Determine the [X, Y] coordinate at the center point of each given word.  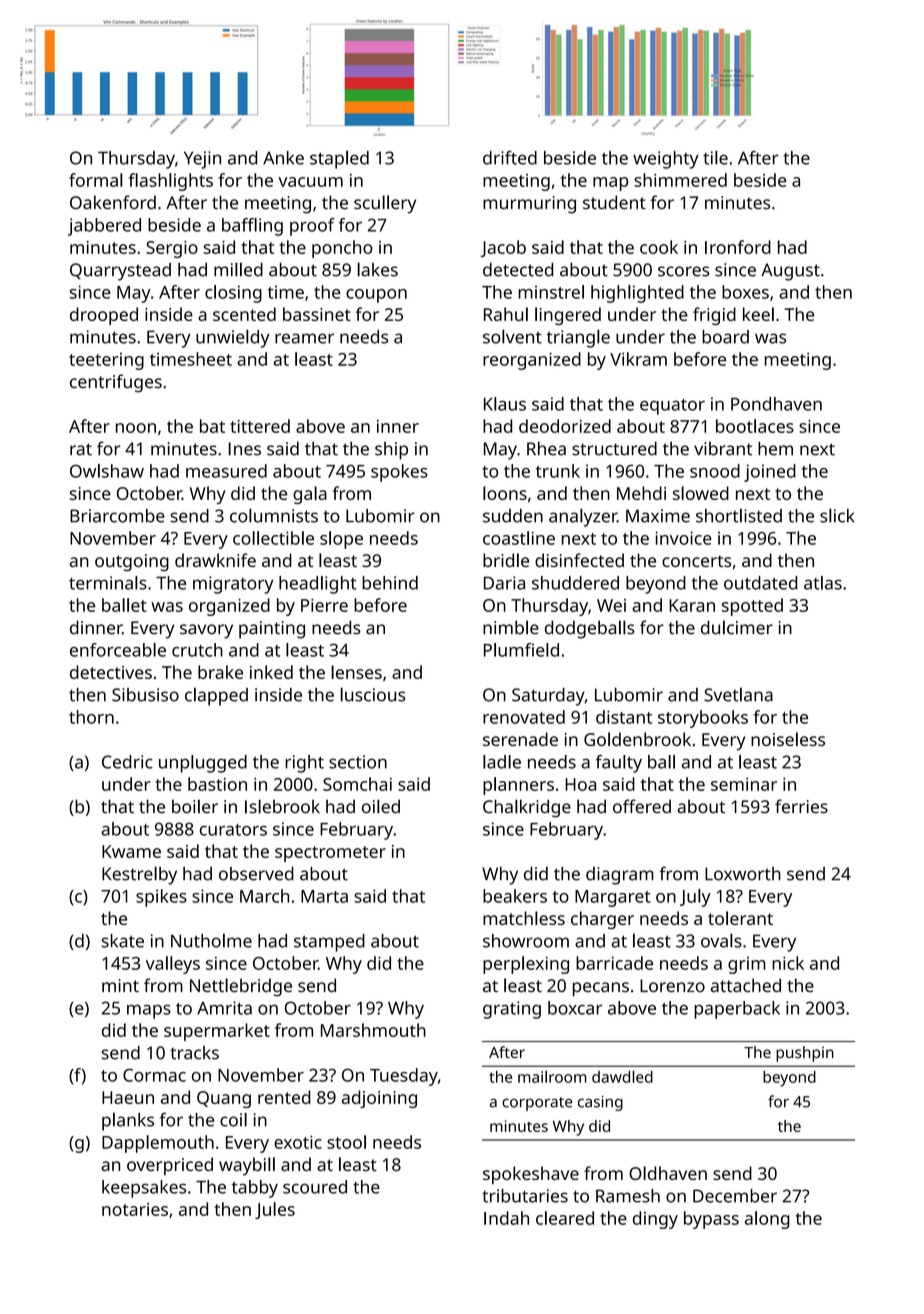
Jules [275, 1210]
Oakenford [113, 202]
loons [505, 493]
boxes [745, 292]
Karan [692, 605]
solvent [512, 336]
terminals [108, 583]
